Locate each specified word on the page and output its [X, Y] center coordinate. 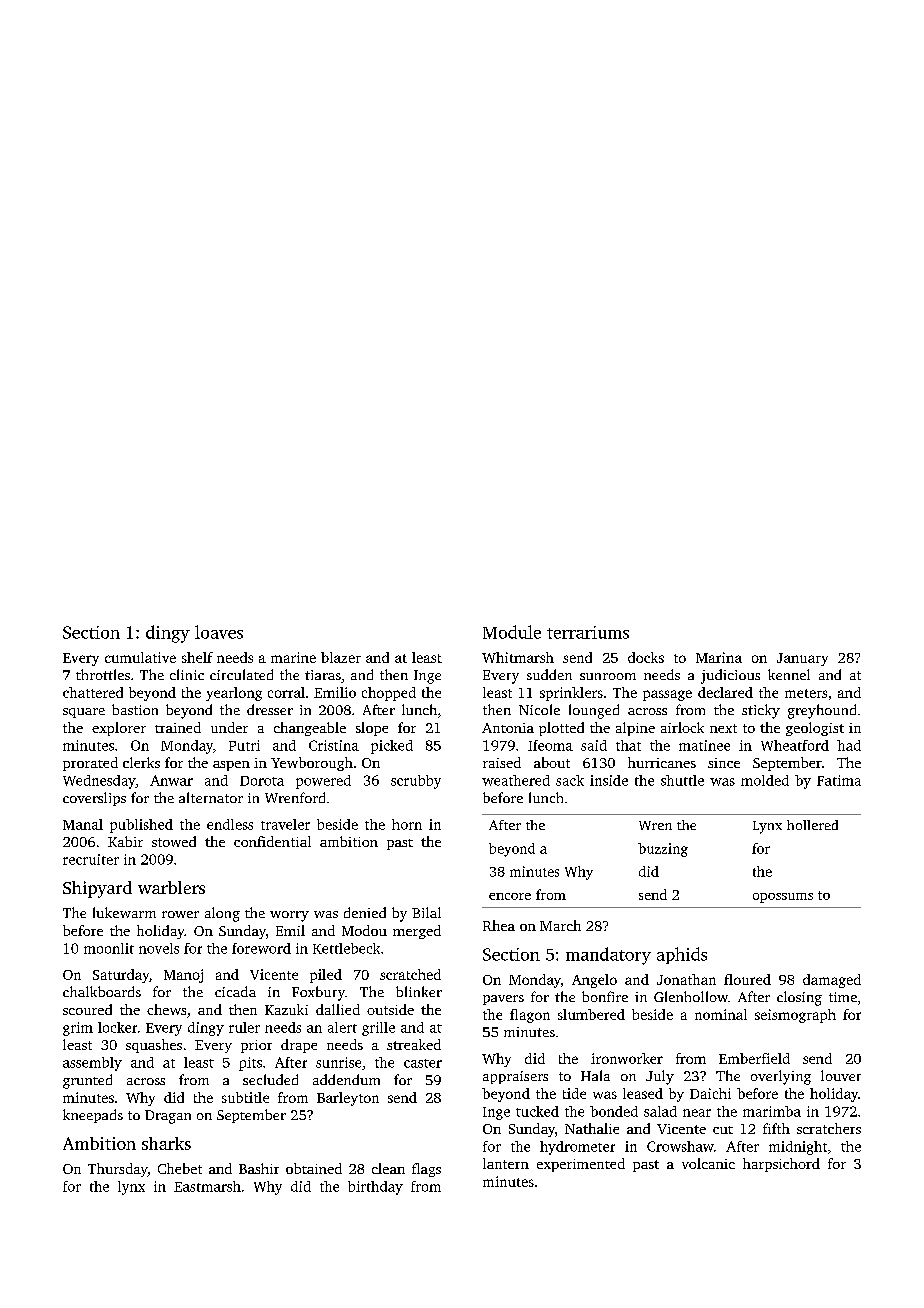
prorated [90, 764]
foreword [261, 948]
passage [667, 695]
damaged [832, 981]
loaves [219, 632]
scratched [410, 974]
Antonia [508, 728]
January [802, 659]
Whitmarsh [518, 657]
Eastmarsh [207, 1186]
